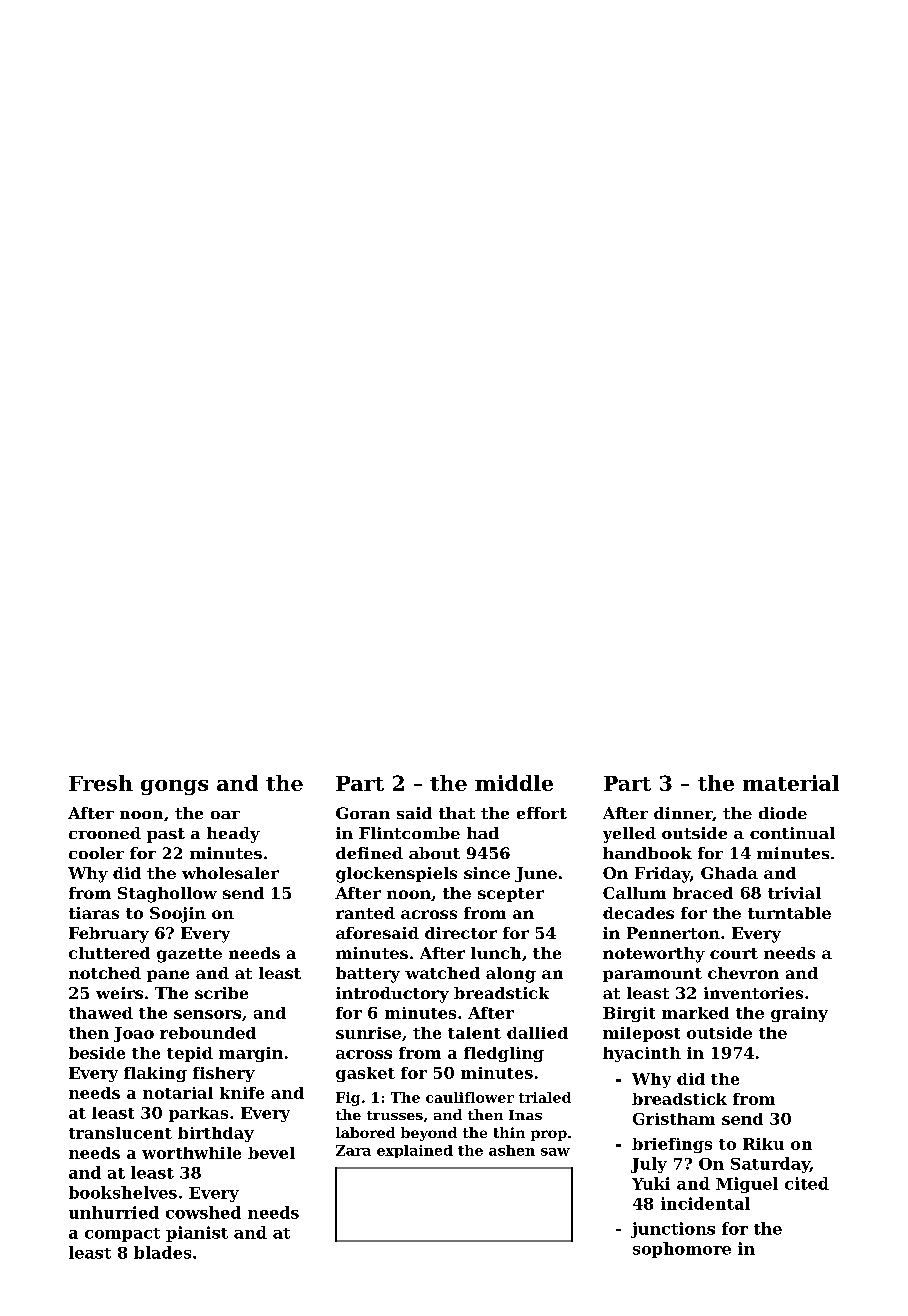  What do you see at coordinates (114, 1212) in the document?
I see `unhurried` at bounding box center [114, 1212].
